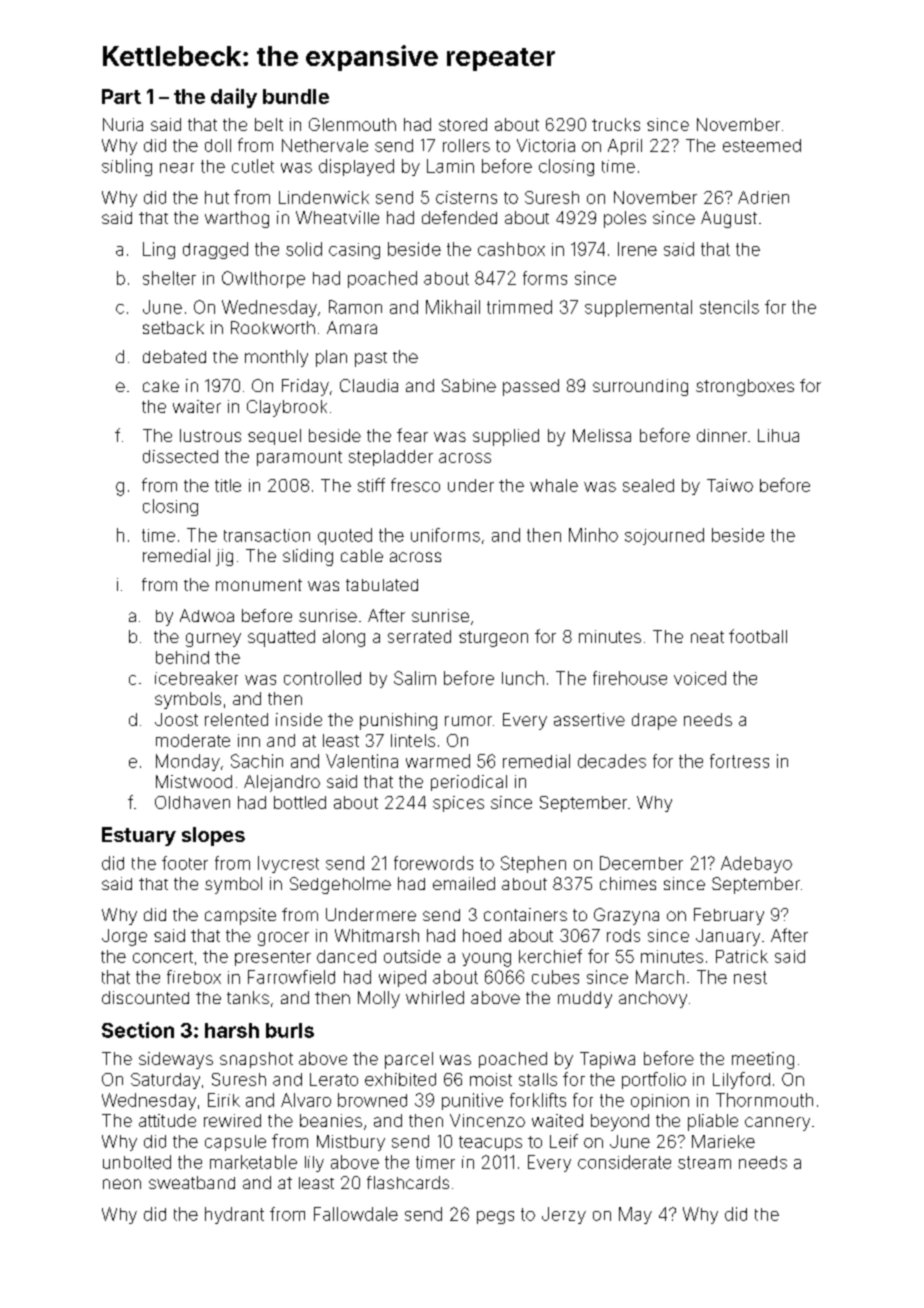  I want to click on Salim, so click(415, 678).
